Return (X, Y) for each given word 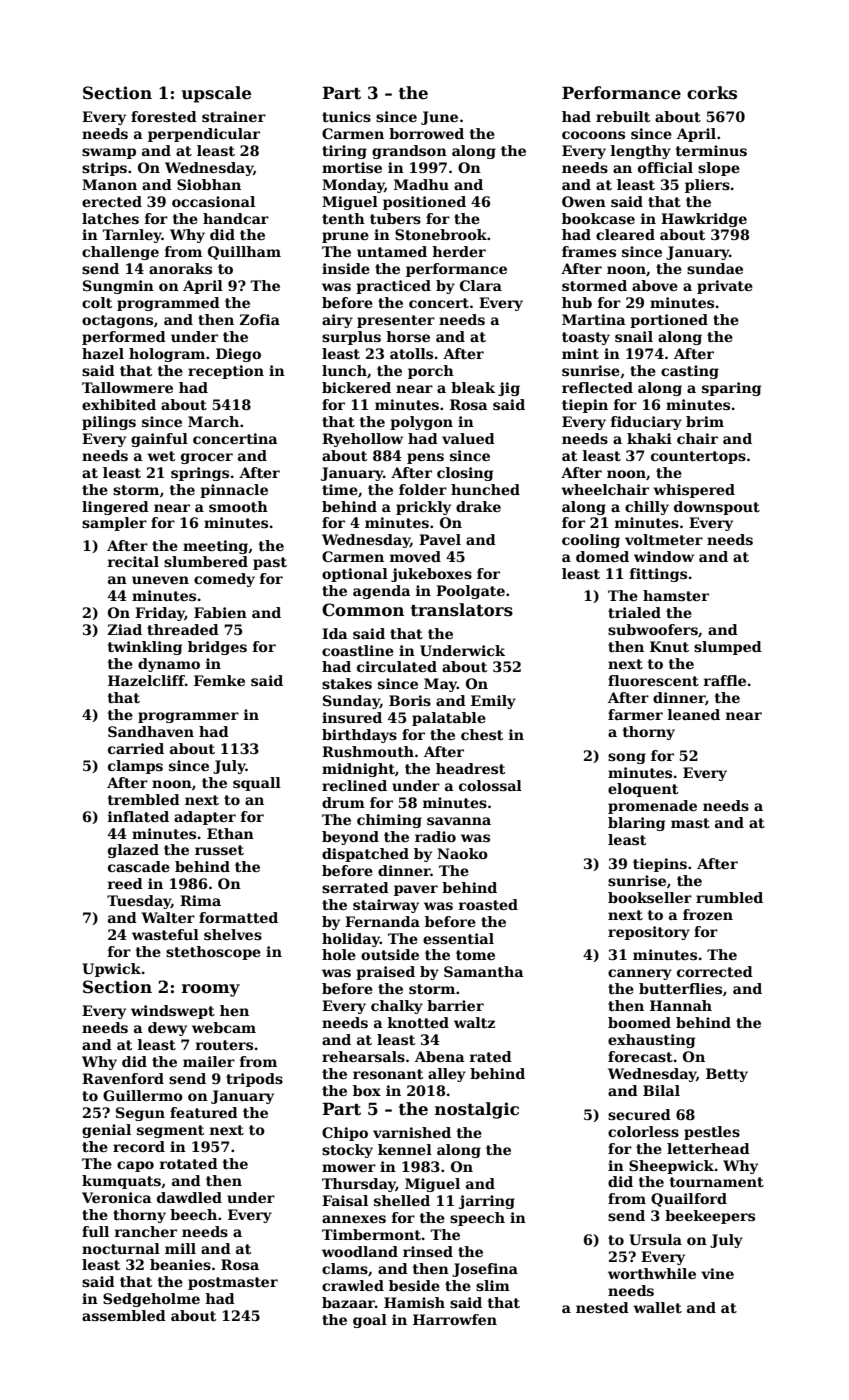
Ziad (125, 629)
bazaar (348, 1302)
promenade (652, 807)
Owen (584, 201)
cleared (625, 234)
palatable (449, 719)
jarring (487, 1202)
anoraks (180, 268)
